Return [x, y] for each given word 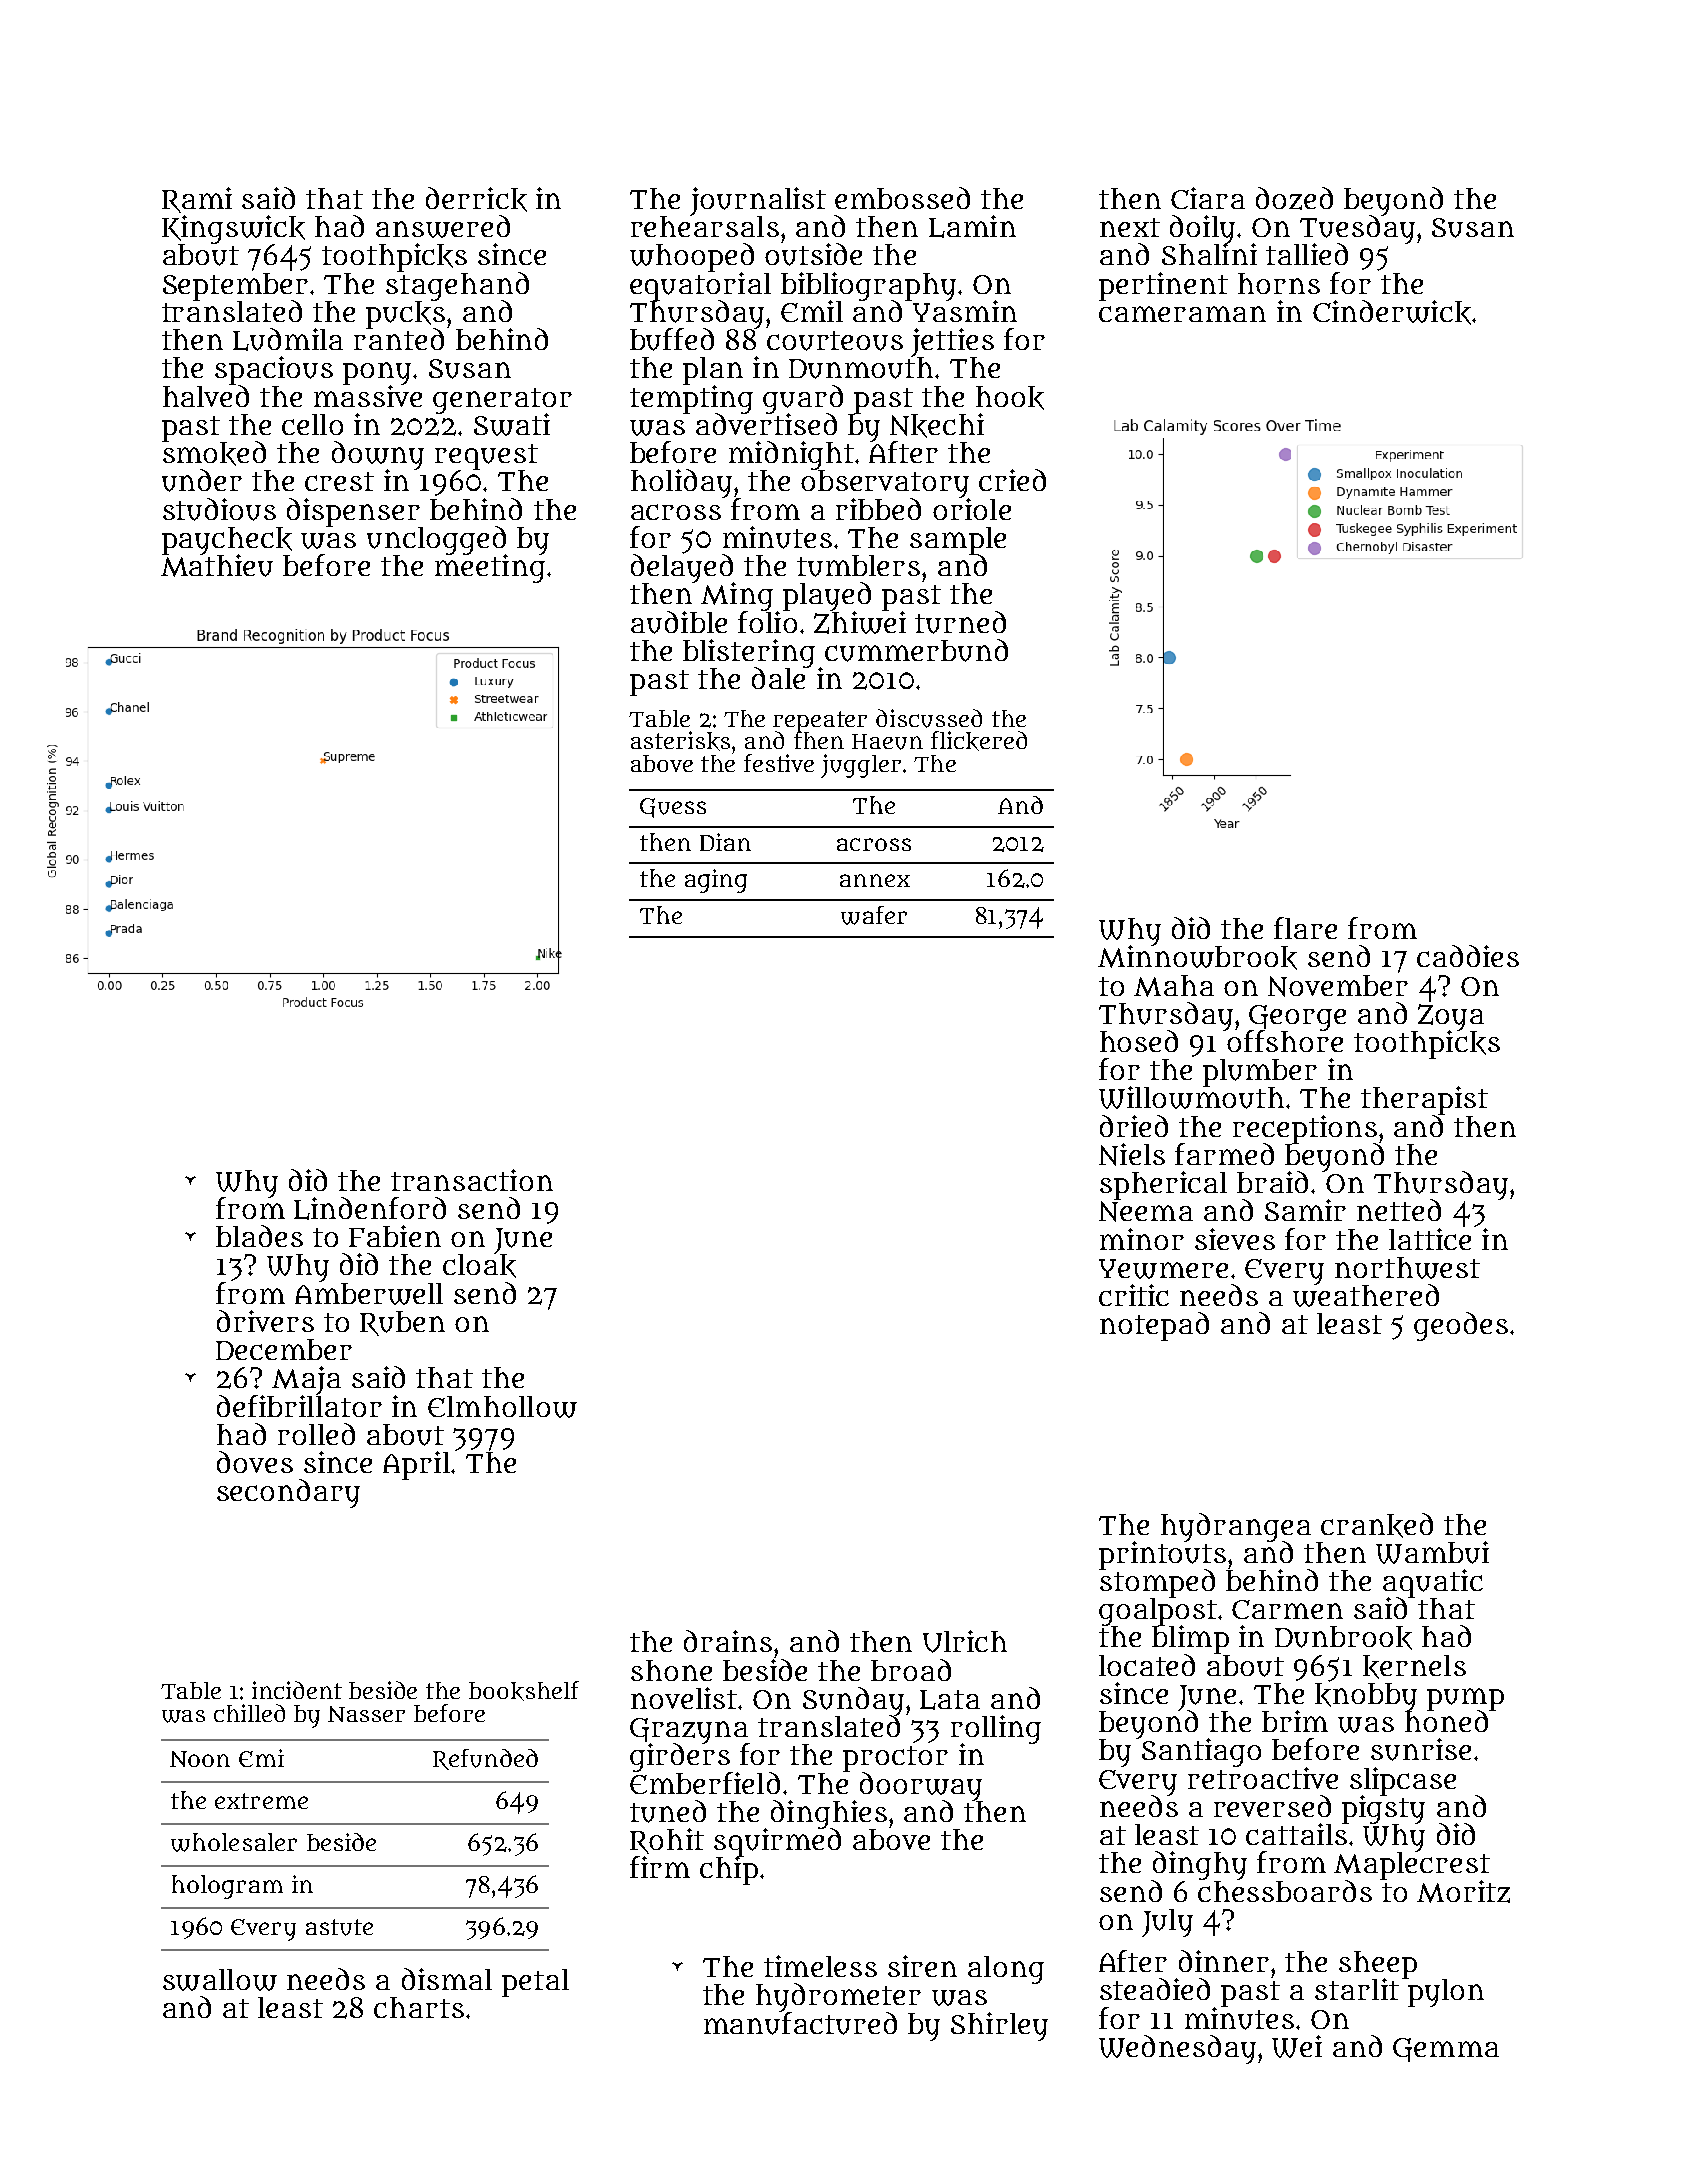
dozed [1294, 198]
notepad [1154, 1326]
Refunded [485, 1759]
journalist [758, 201]
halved [206, 396]
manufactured [800, 2023]
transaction [472, 1180]
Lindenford [370, 1208]
